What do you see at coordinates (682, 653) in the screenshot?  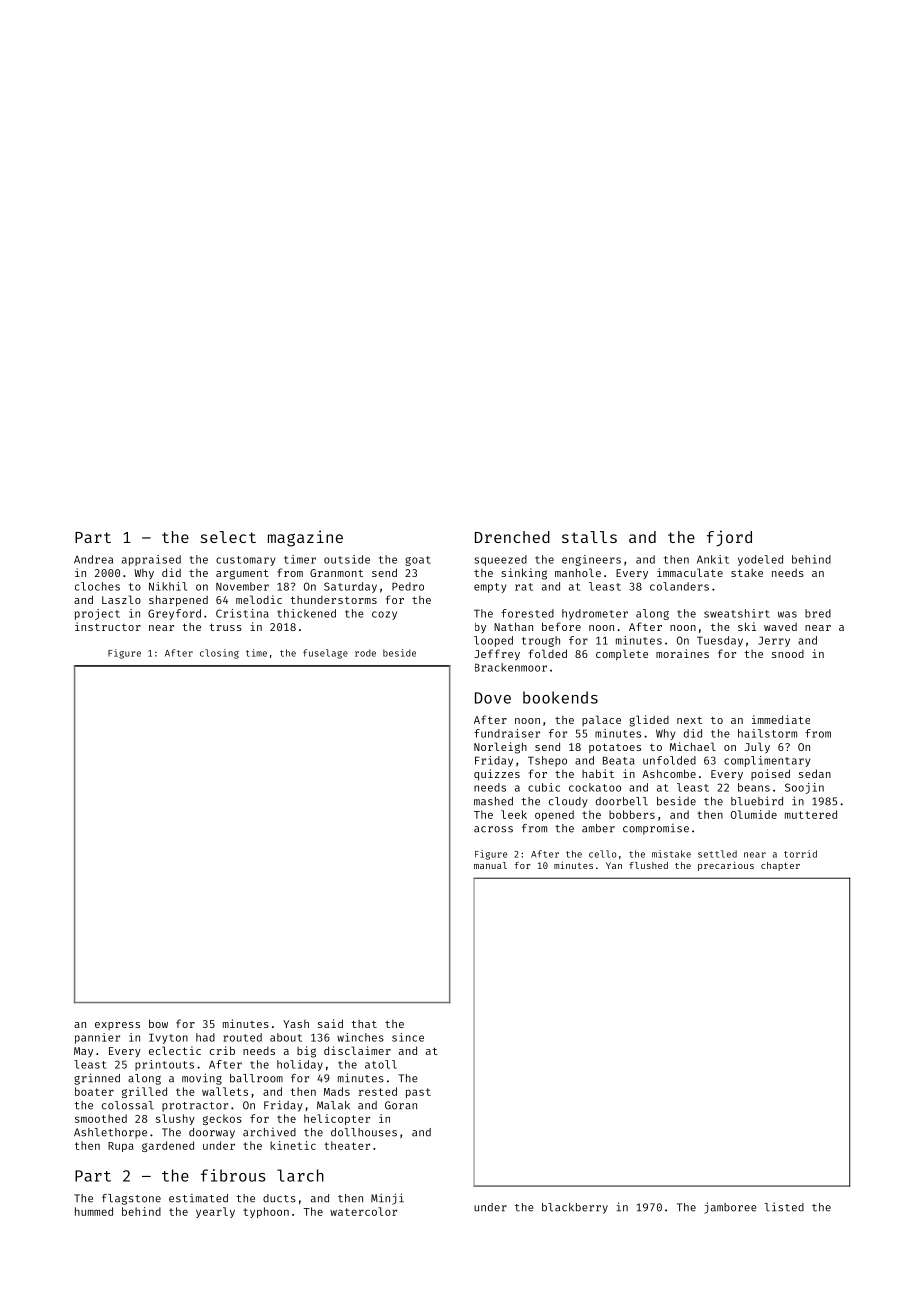 I see `moraines` at bounding box center [682, 653].
